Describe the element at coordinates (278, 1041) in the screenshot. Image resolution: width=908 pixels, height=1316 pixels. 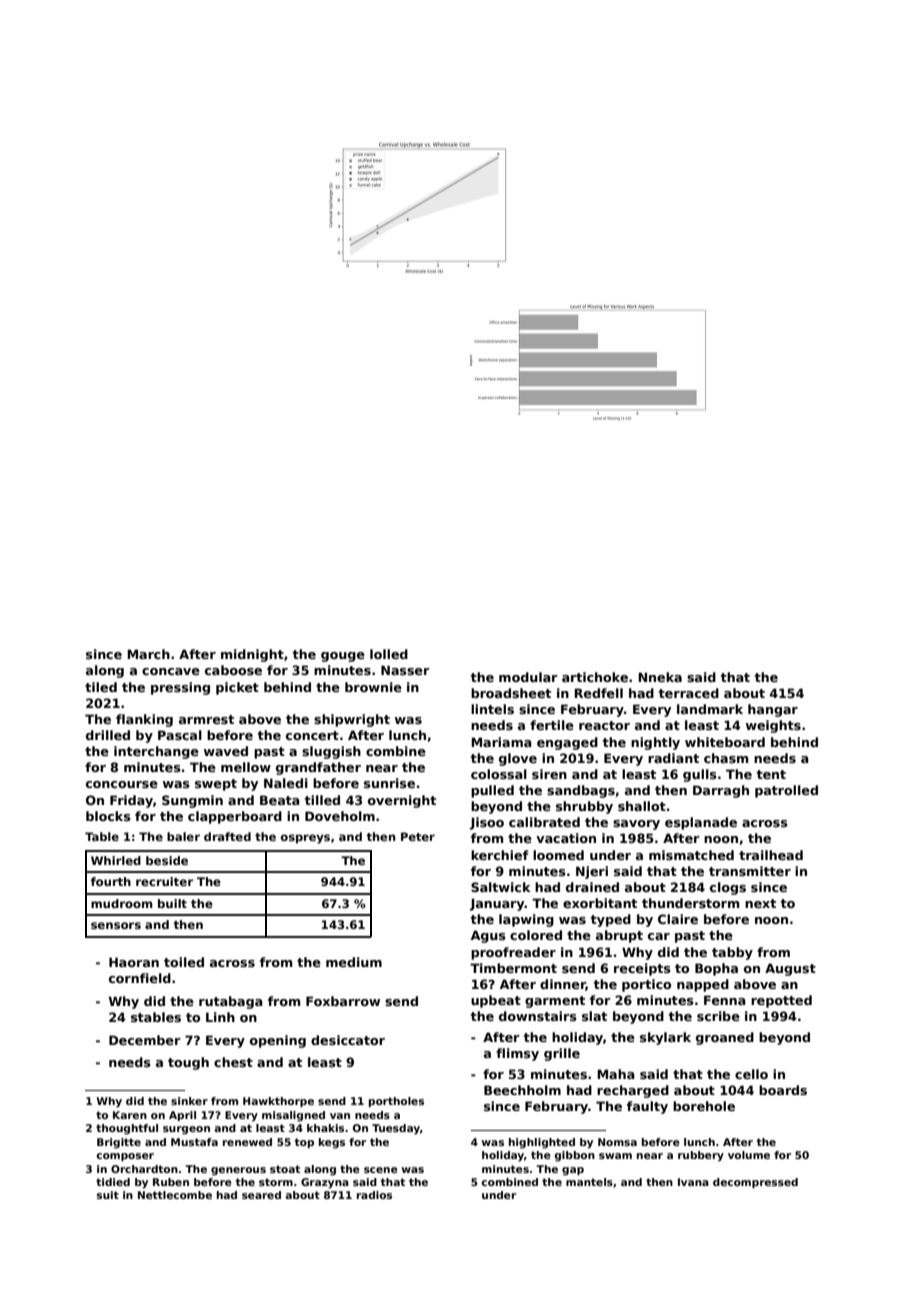
I see `opening` at that location.
